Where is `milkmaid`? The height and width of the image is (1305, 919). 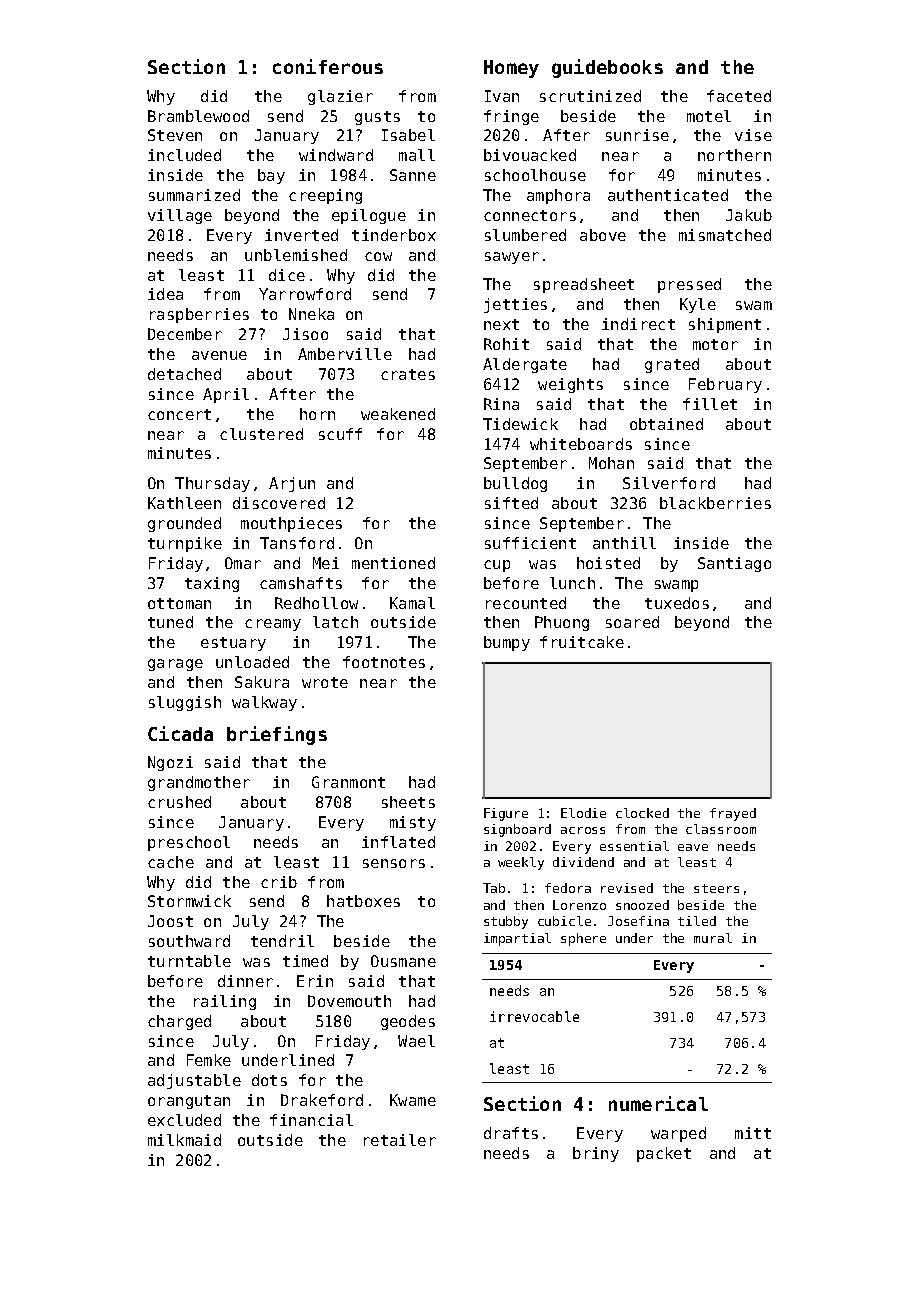 milkmaid is located at coordinates (184, 1140).
